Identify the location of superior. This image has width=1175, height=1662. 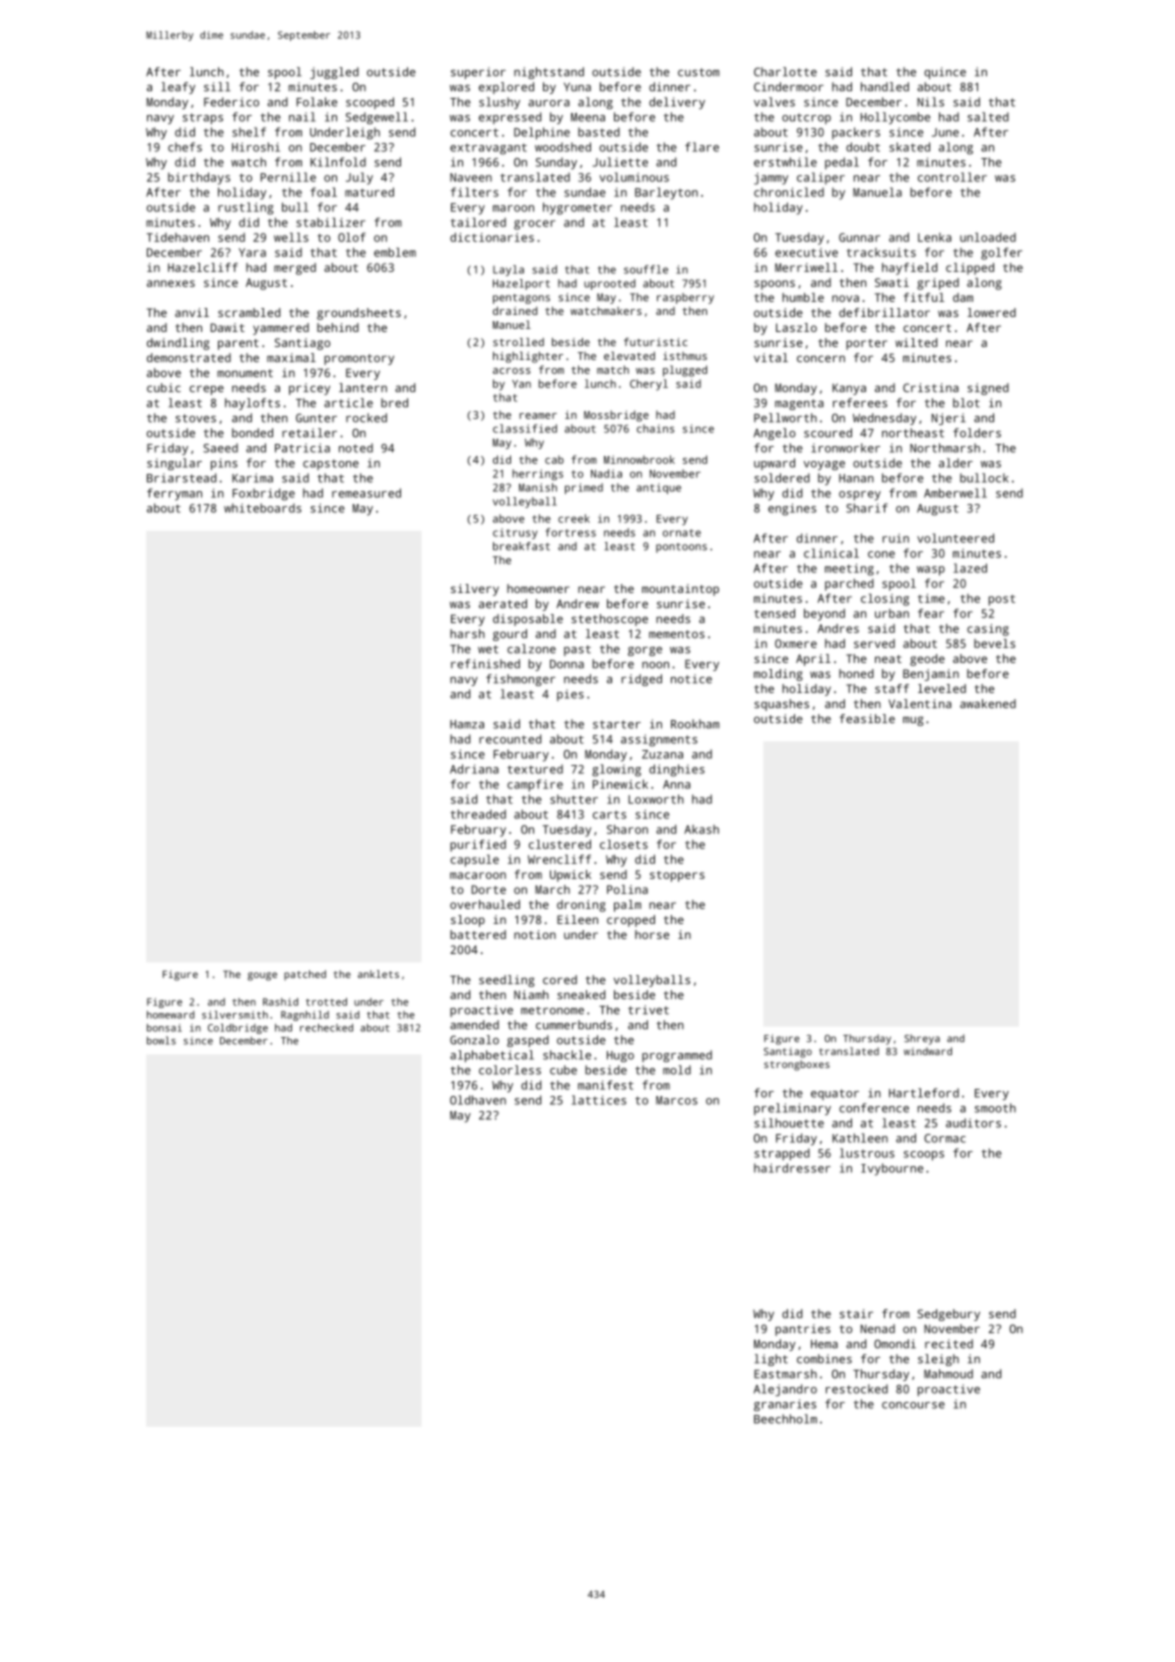
(478, 73).
